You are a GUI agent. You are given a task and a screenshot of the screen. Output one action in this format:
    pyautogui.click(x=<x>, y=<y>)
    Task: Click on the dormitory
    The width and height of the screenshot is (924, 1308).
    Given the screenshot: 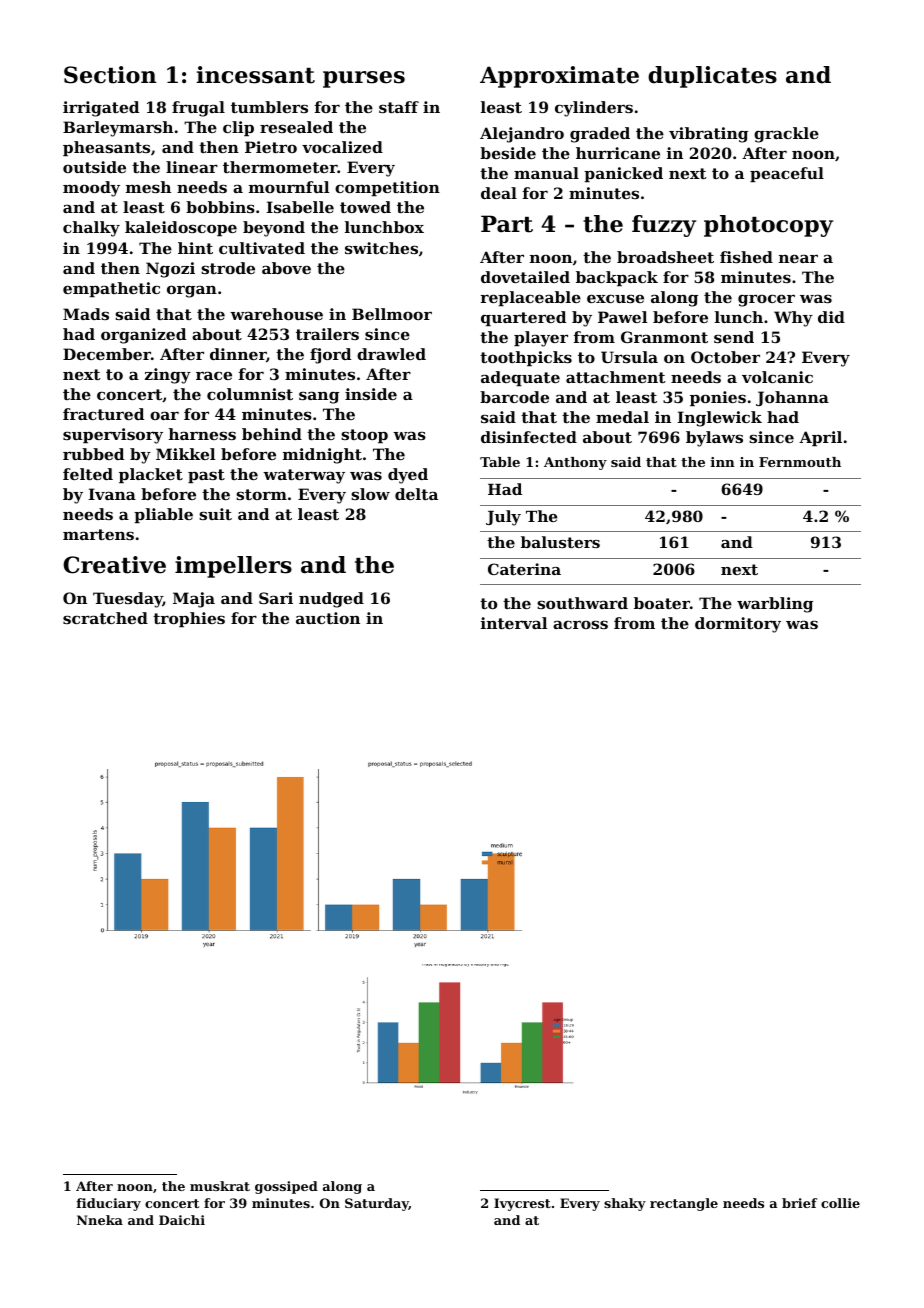 What is the action you would take?
    pyautogui.click(x=738, y=625)
